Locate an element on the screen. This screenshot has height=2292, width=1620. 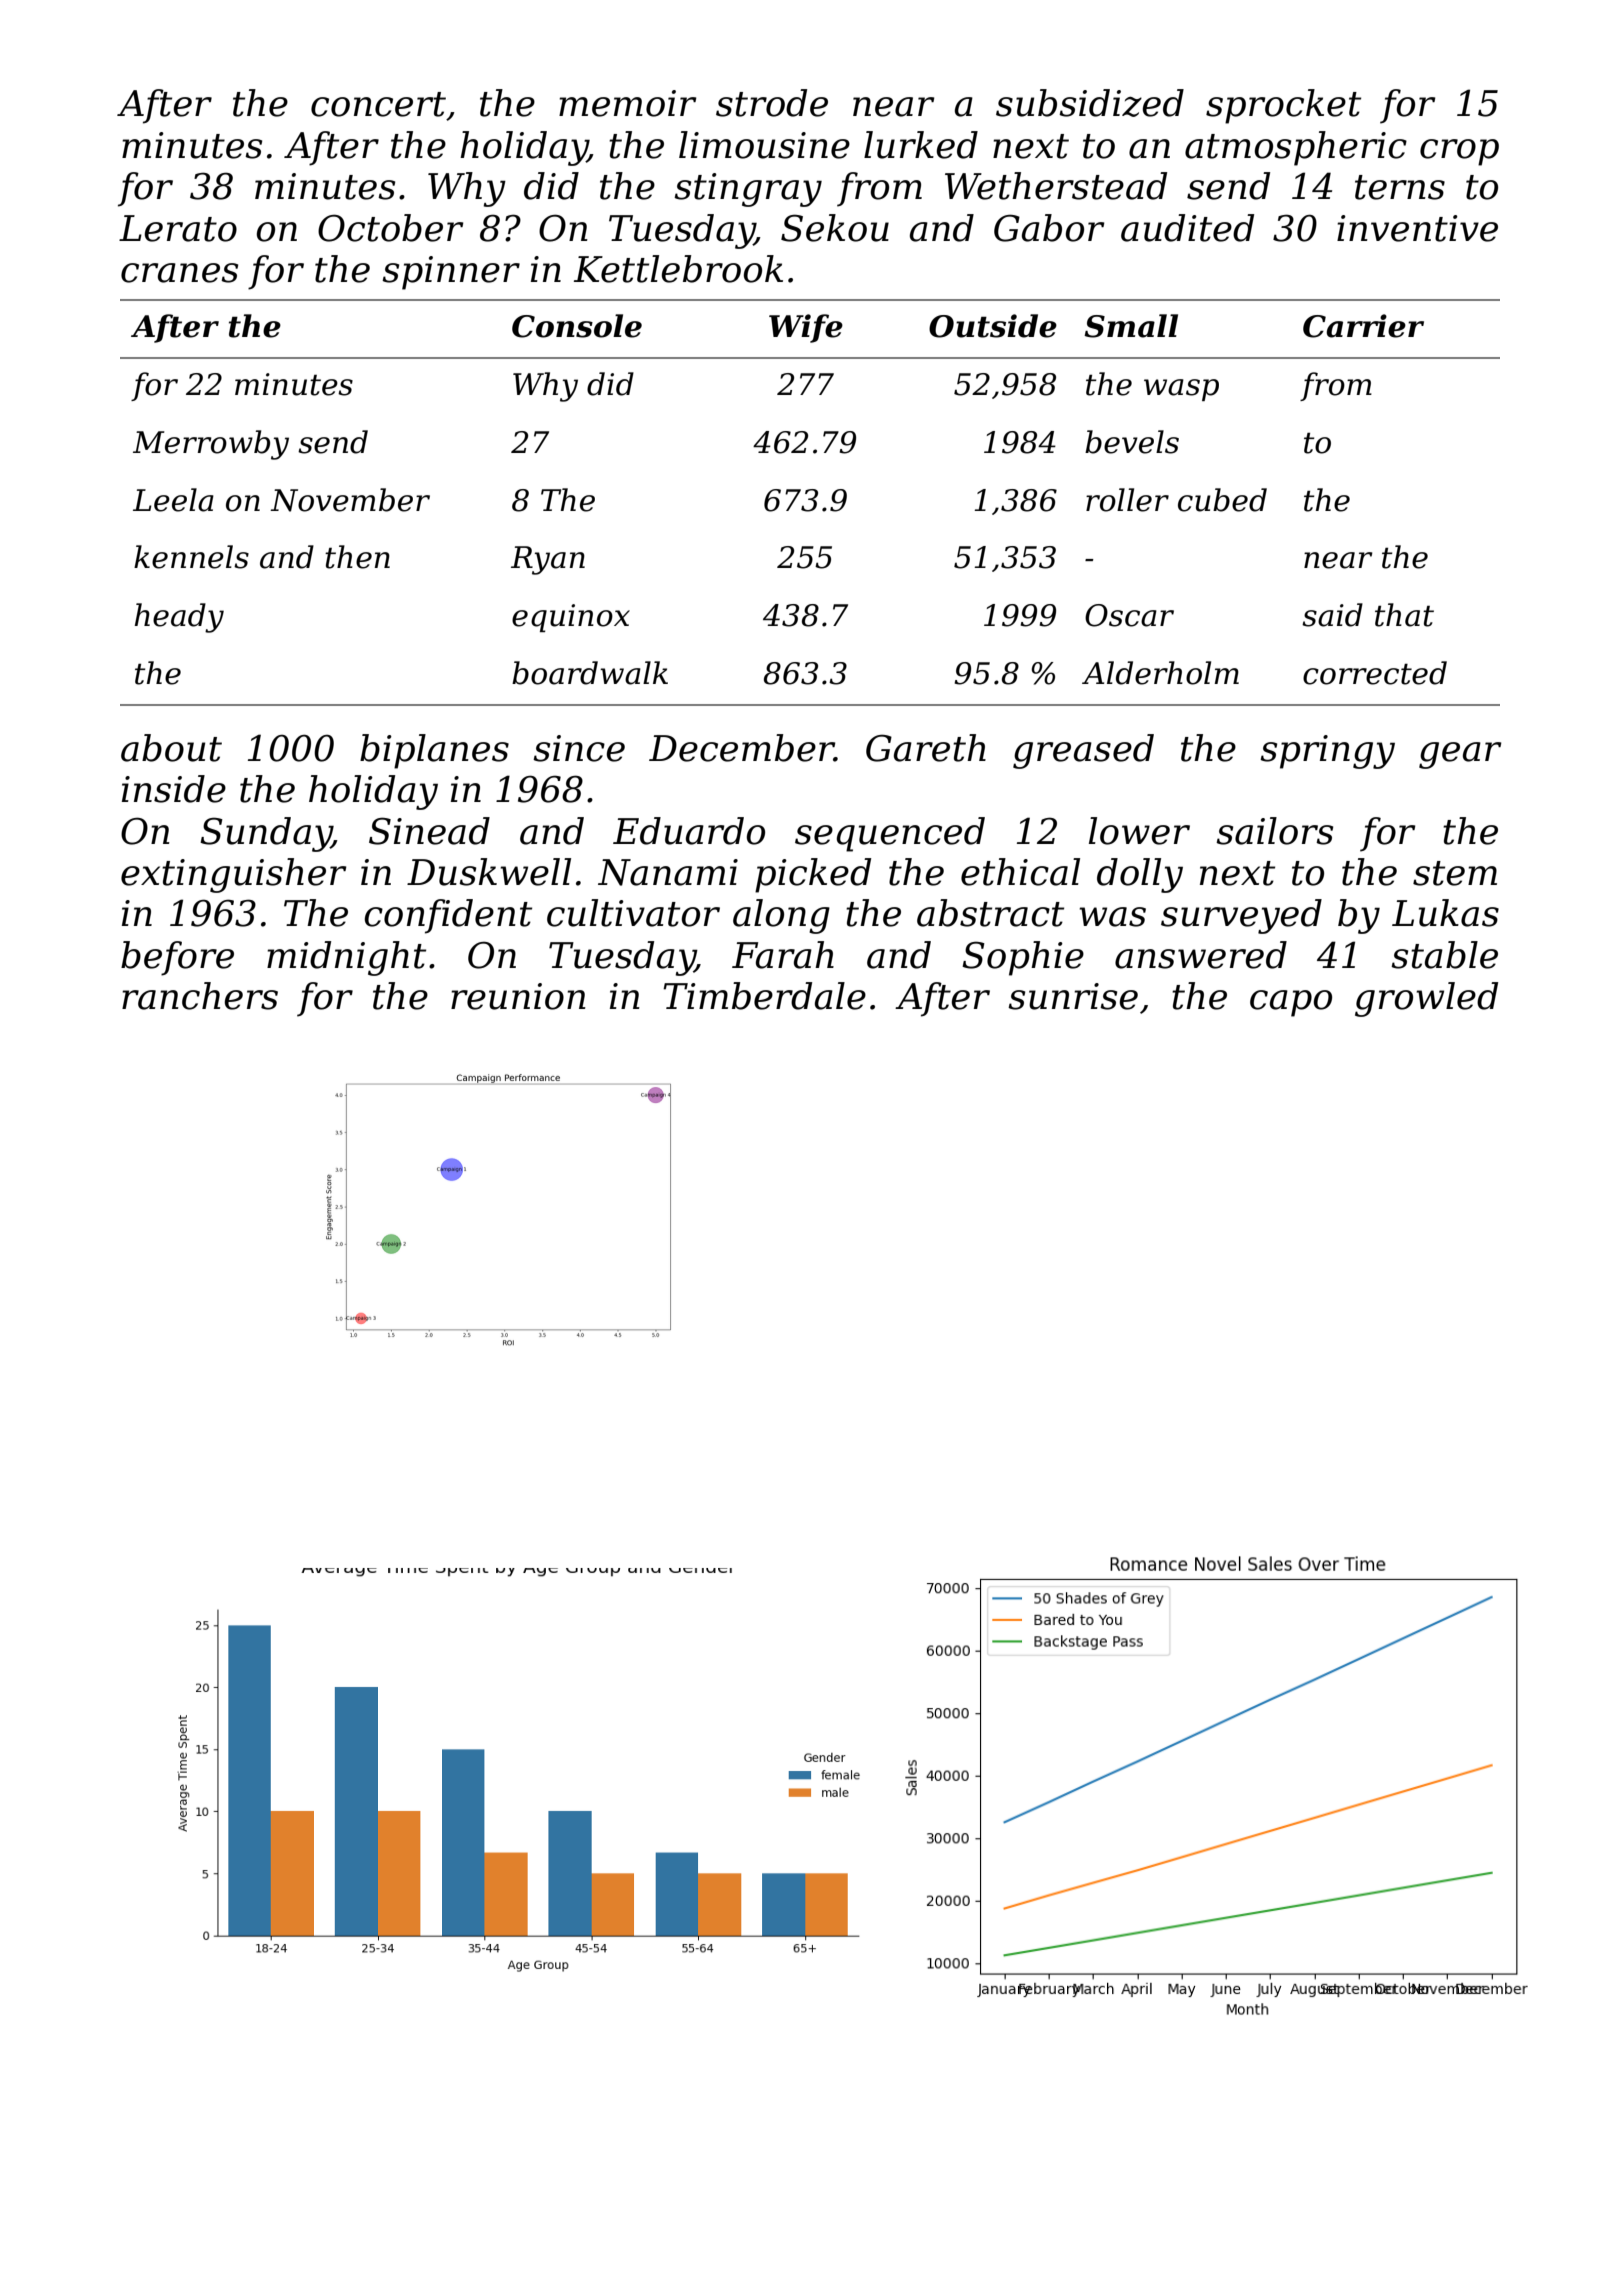
subsidized is located at coordinates (1090, 103).
